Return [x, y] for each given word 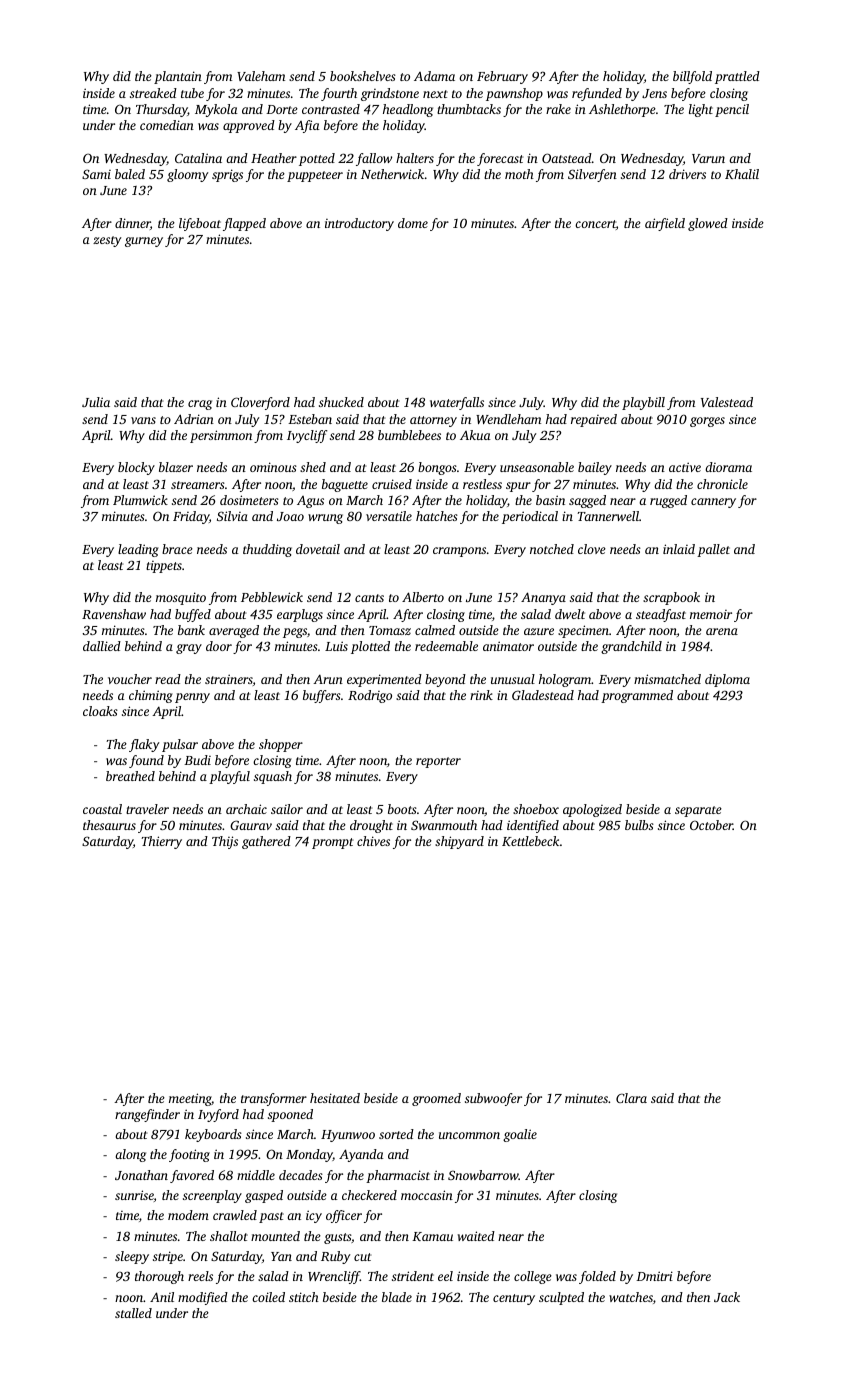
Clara [631, 1098]
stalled [133, 1313]
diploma [727, 680]
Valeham [261, 76]
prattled [737, 77]
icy [314, 1216]
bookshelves [363, 76]
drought [371, 826]
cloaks [100, 711]
